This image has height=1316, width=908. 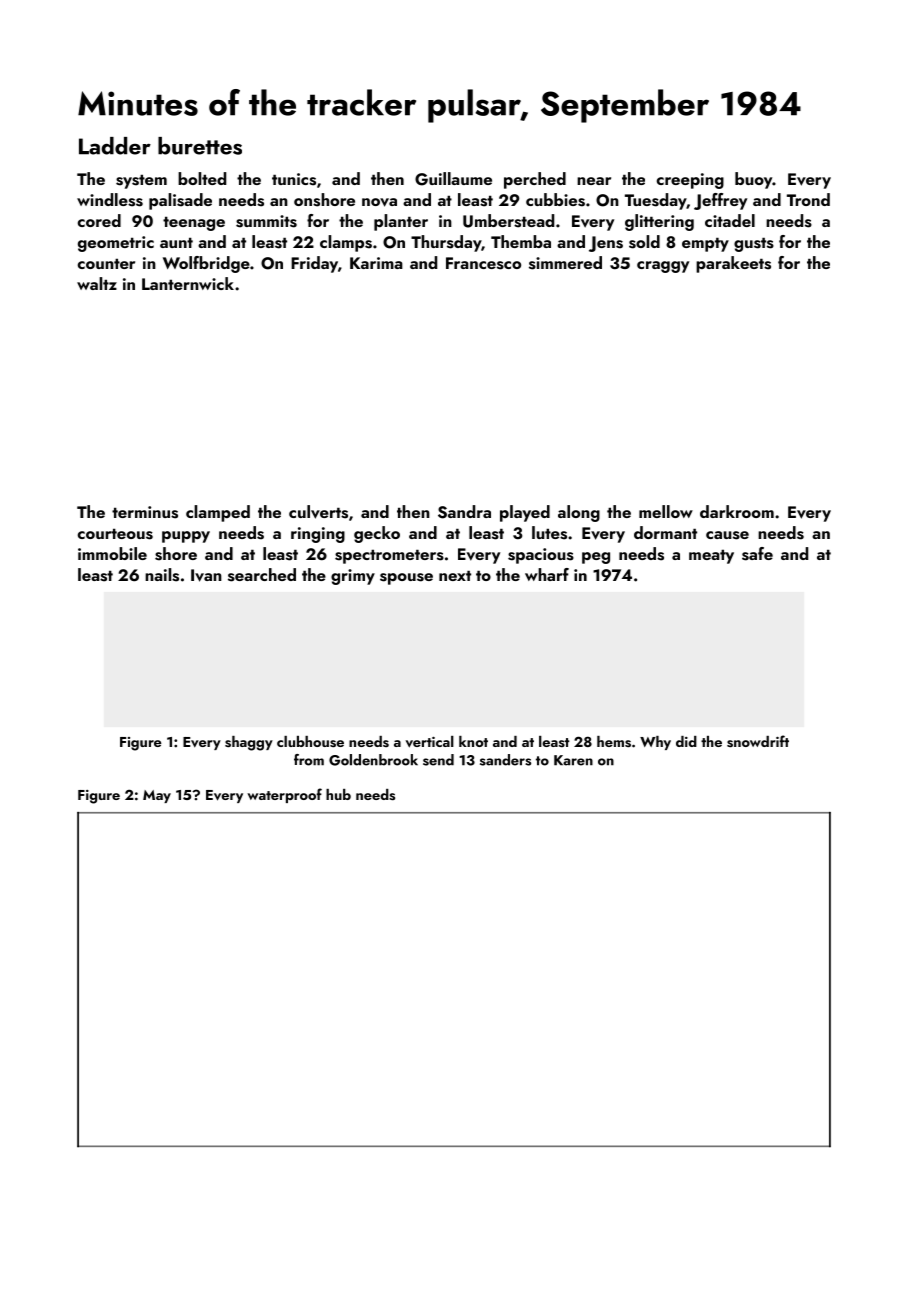 I want to click on darkroom, so click(x=737, y=511).
